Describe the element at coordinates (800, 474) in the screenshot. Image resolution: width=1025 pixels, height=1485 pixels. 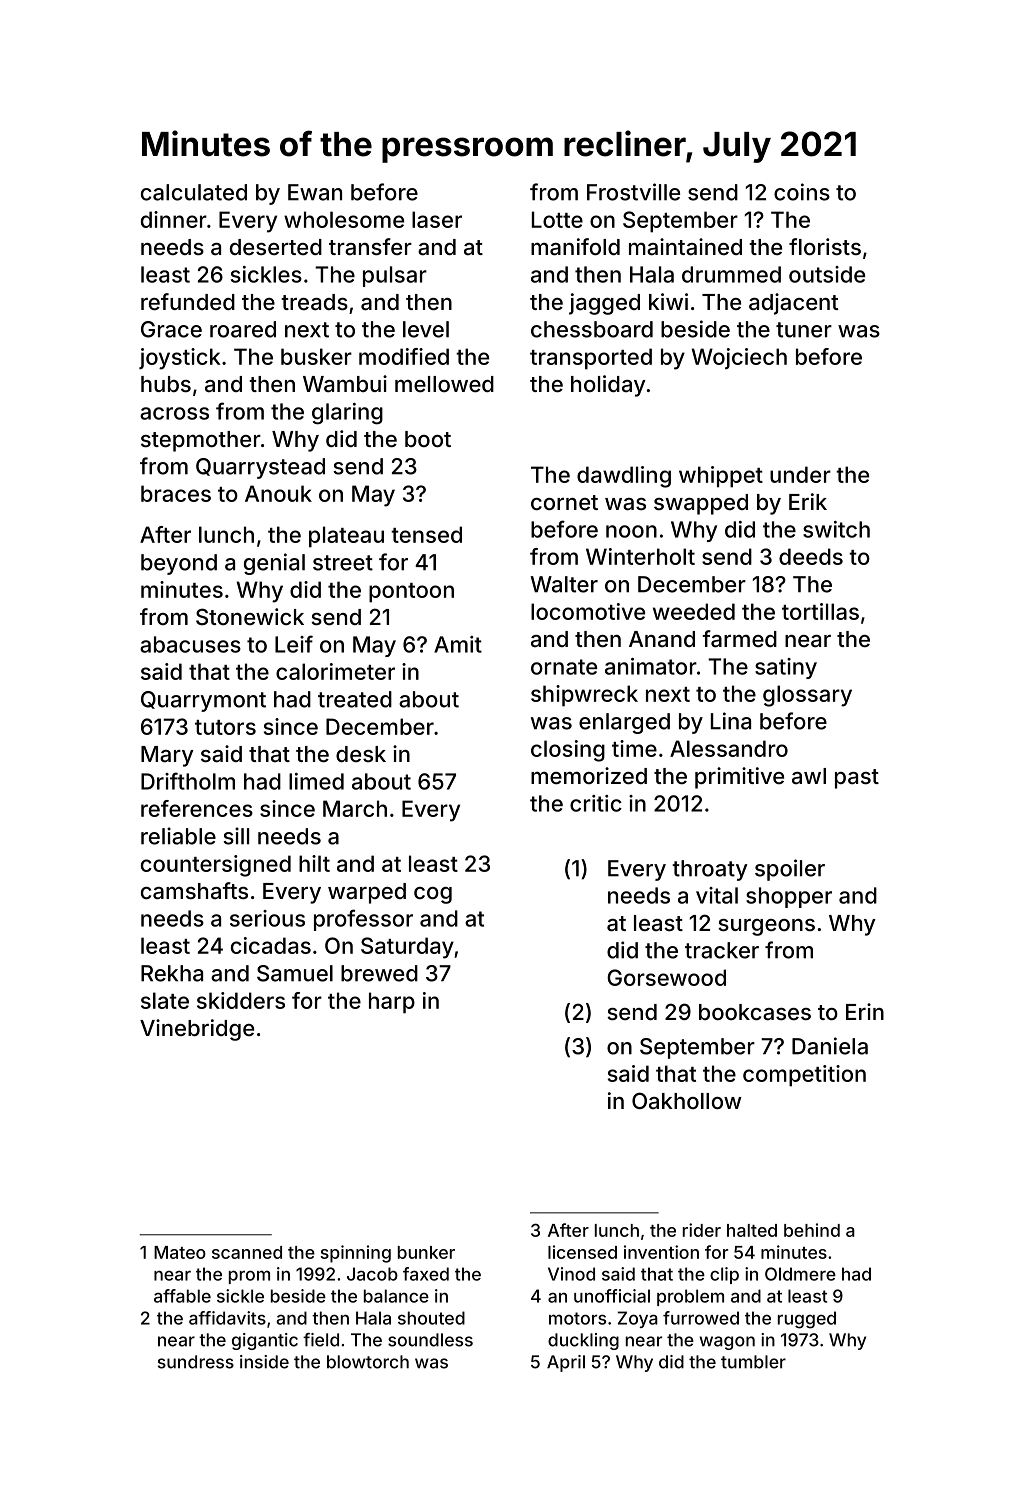
I see `under` at that location.
